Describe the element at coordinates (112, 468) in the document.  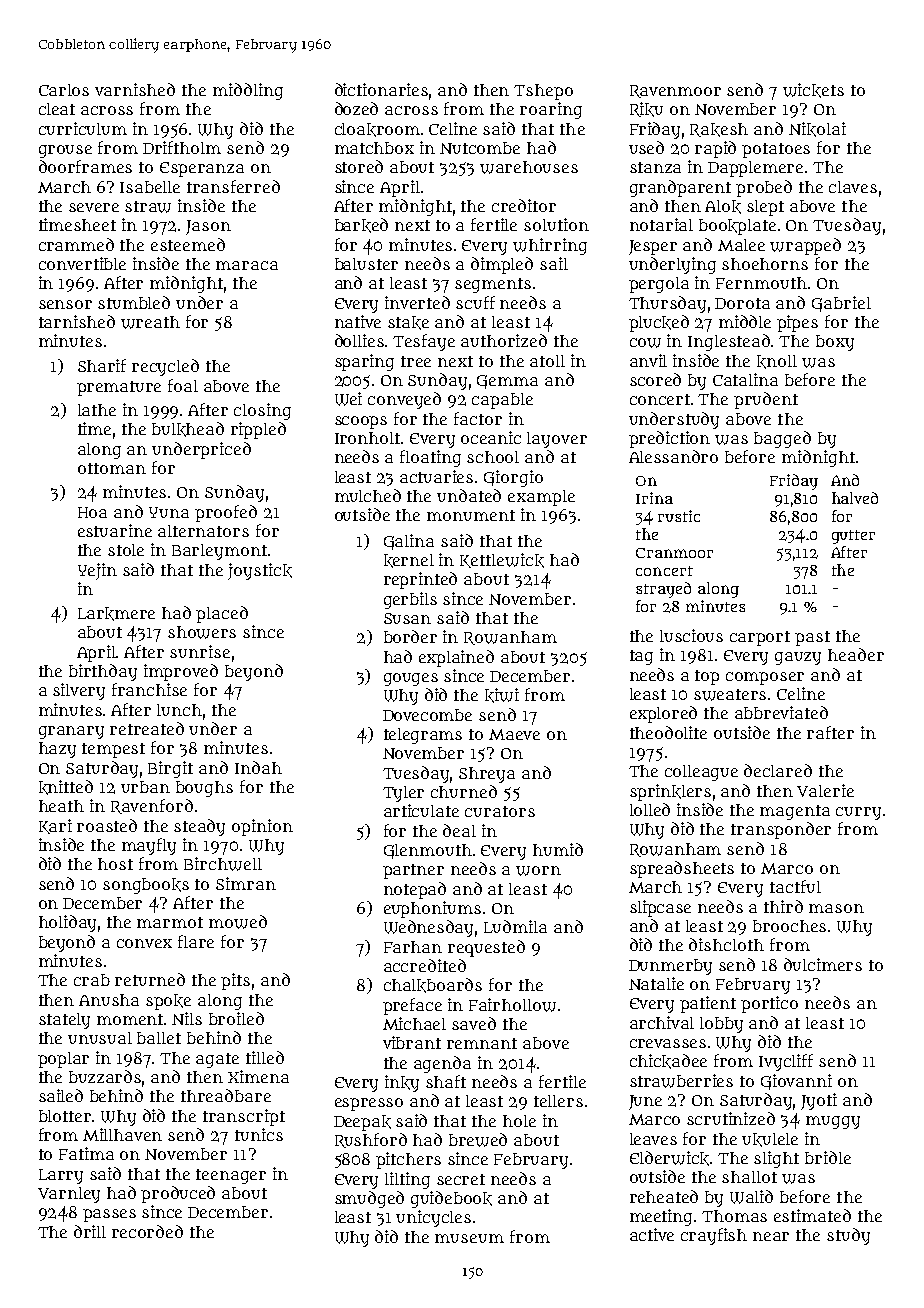
I see `ottoman` at that location.
